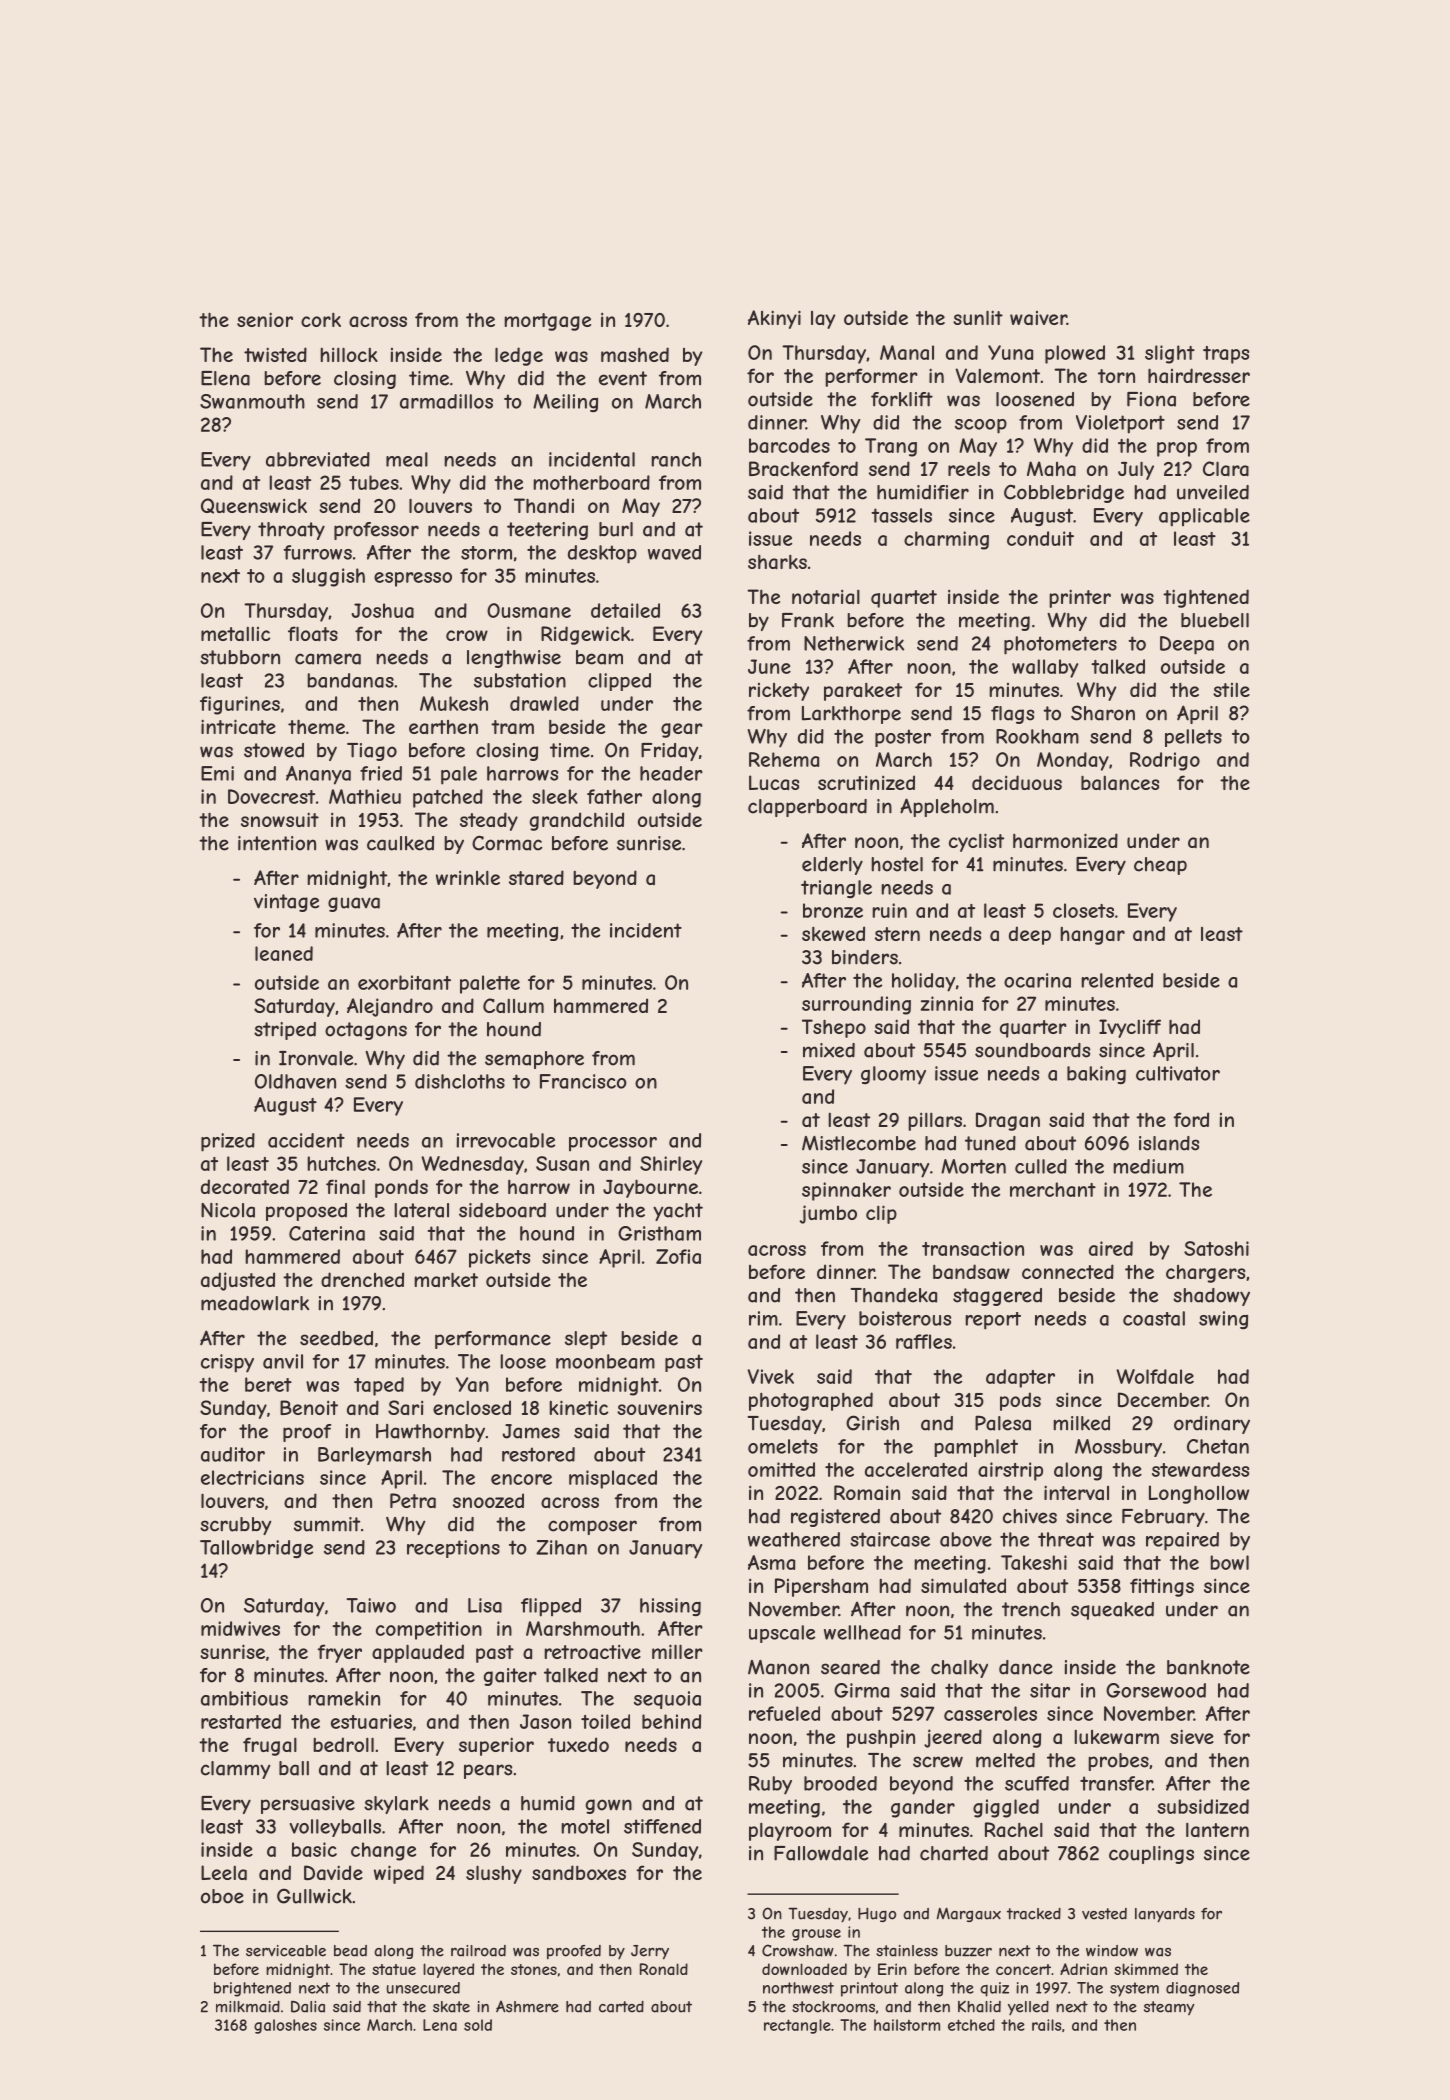  Describe the element at coordinates (1178, 1073) in the screenshot. I see `cultivator` at that location.
